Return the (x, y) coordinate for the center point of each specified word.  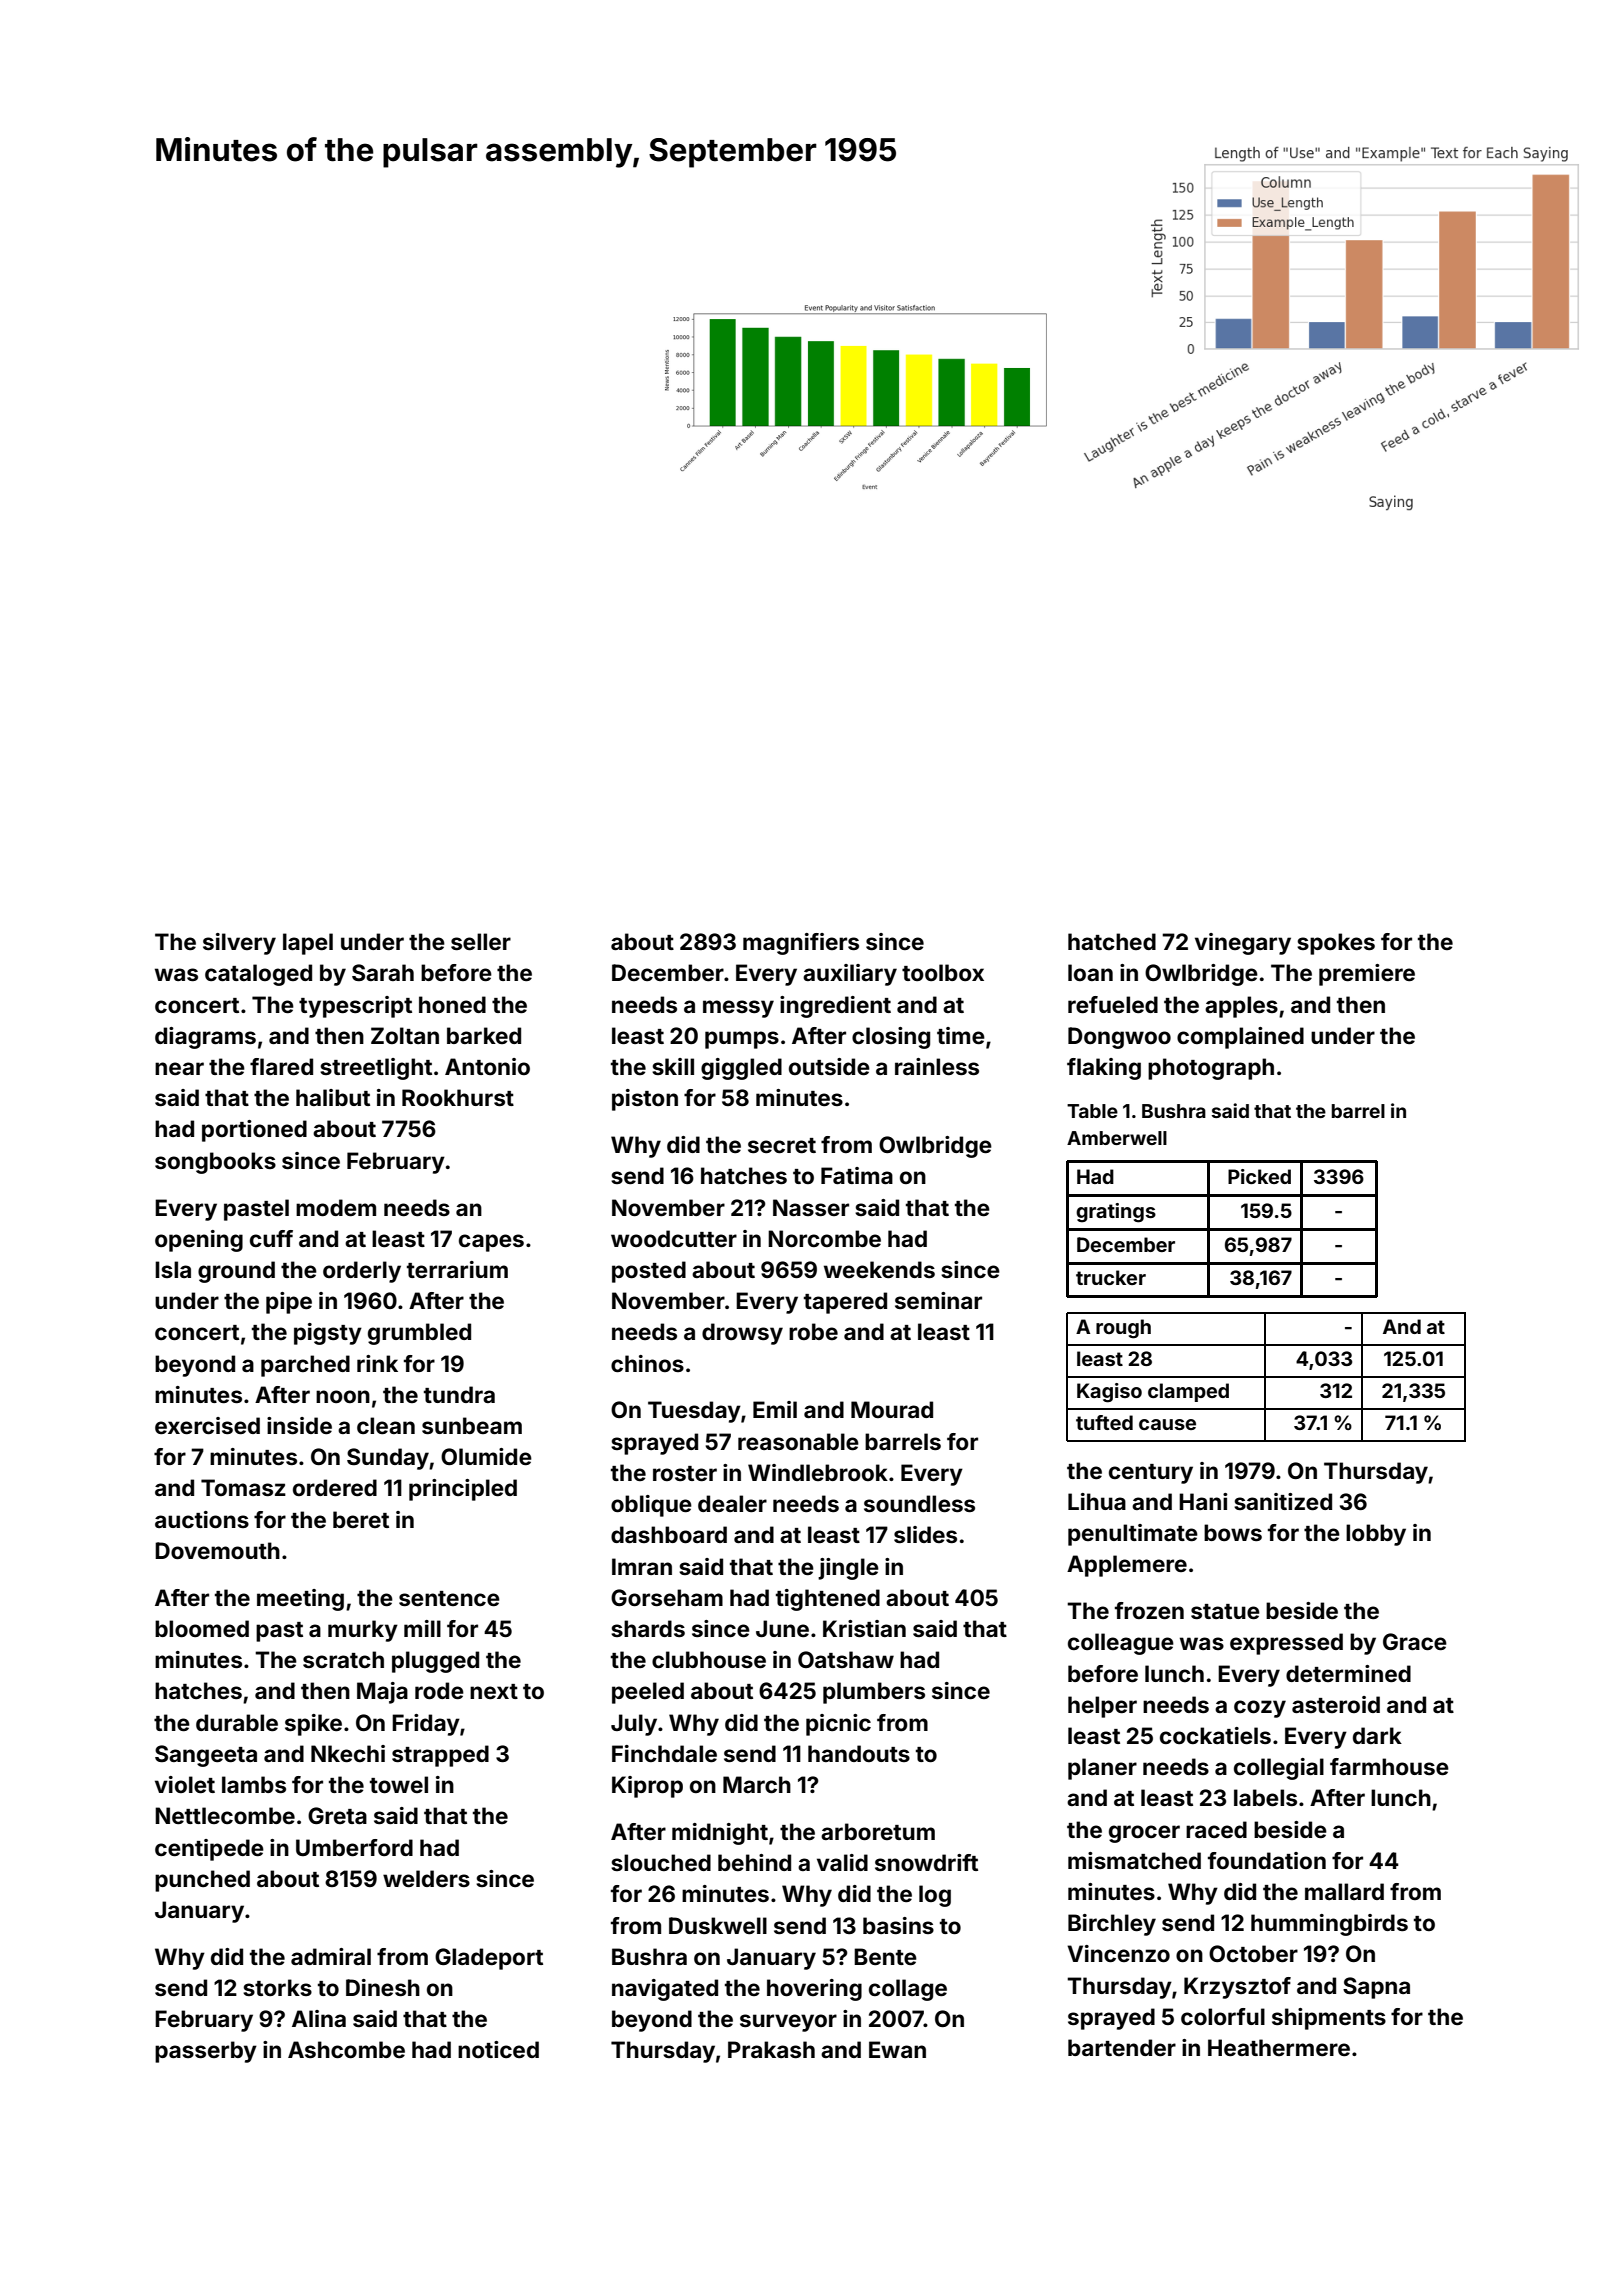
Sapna (1376, 1988)
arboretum (878, 1831)
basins (898, 1925)
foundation (1267, 1860)
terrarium (457, 1269)
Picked (1259, 1176)
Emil (775, 1409)
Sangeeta (206, 1756)
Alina (319, 2018)
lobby (1376, 1535)
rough (1123, 1329)
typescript (355, 1007)
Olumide (486, 1456)
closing (891, 1038)
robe (813, 1331)
